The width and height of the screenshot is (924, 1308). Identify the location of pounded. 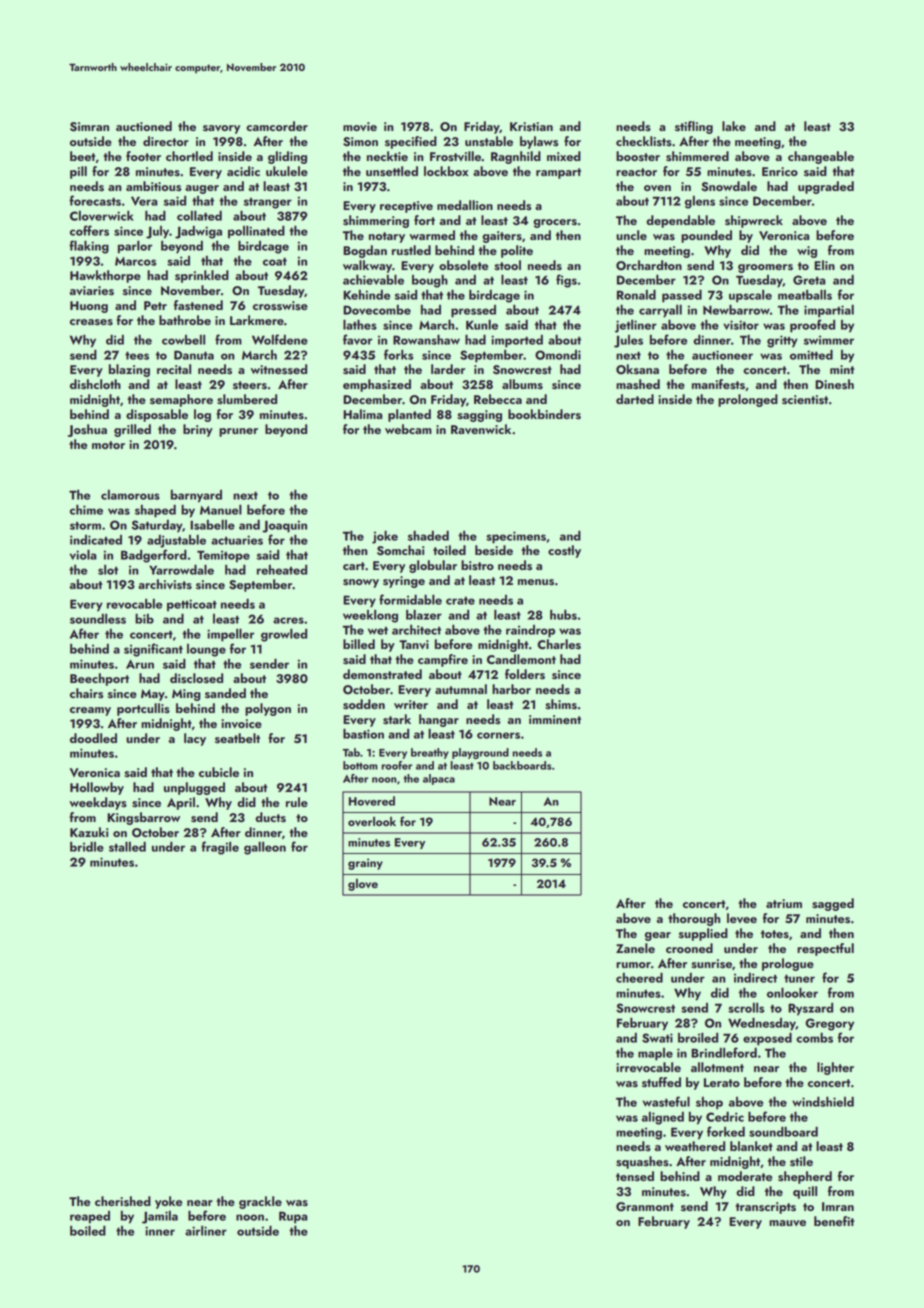
(706, 236).
